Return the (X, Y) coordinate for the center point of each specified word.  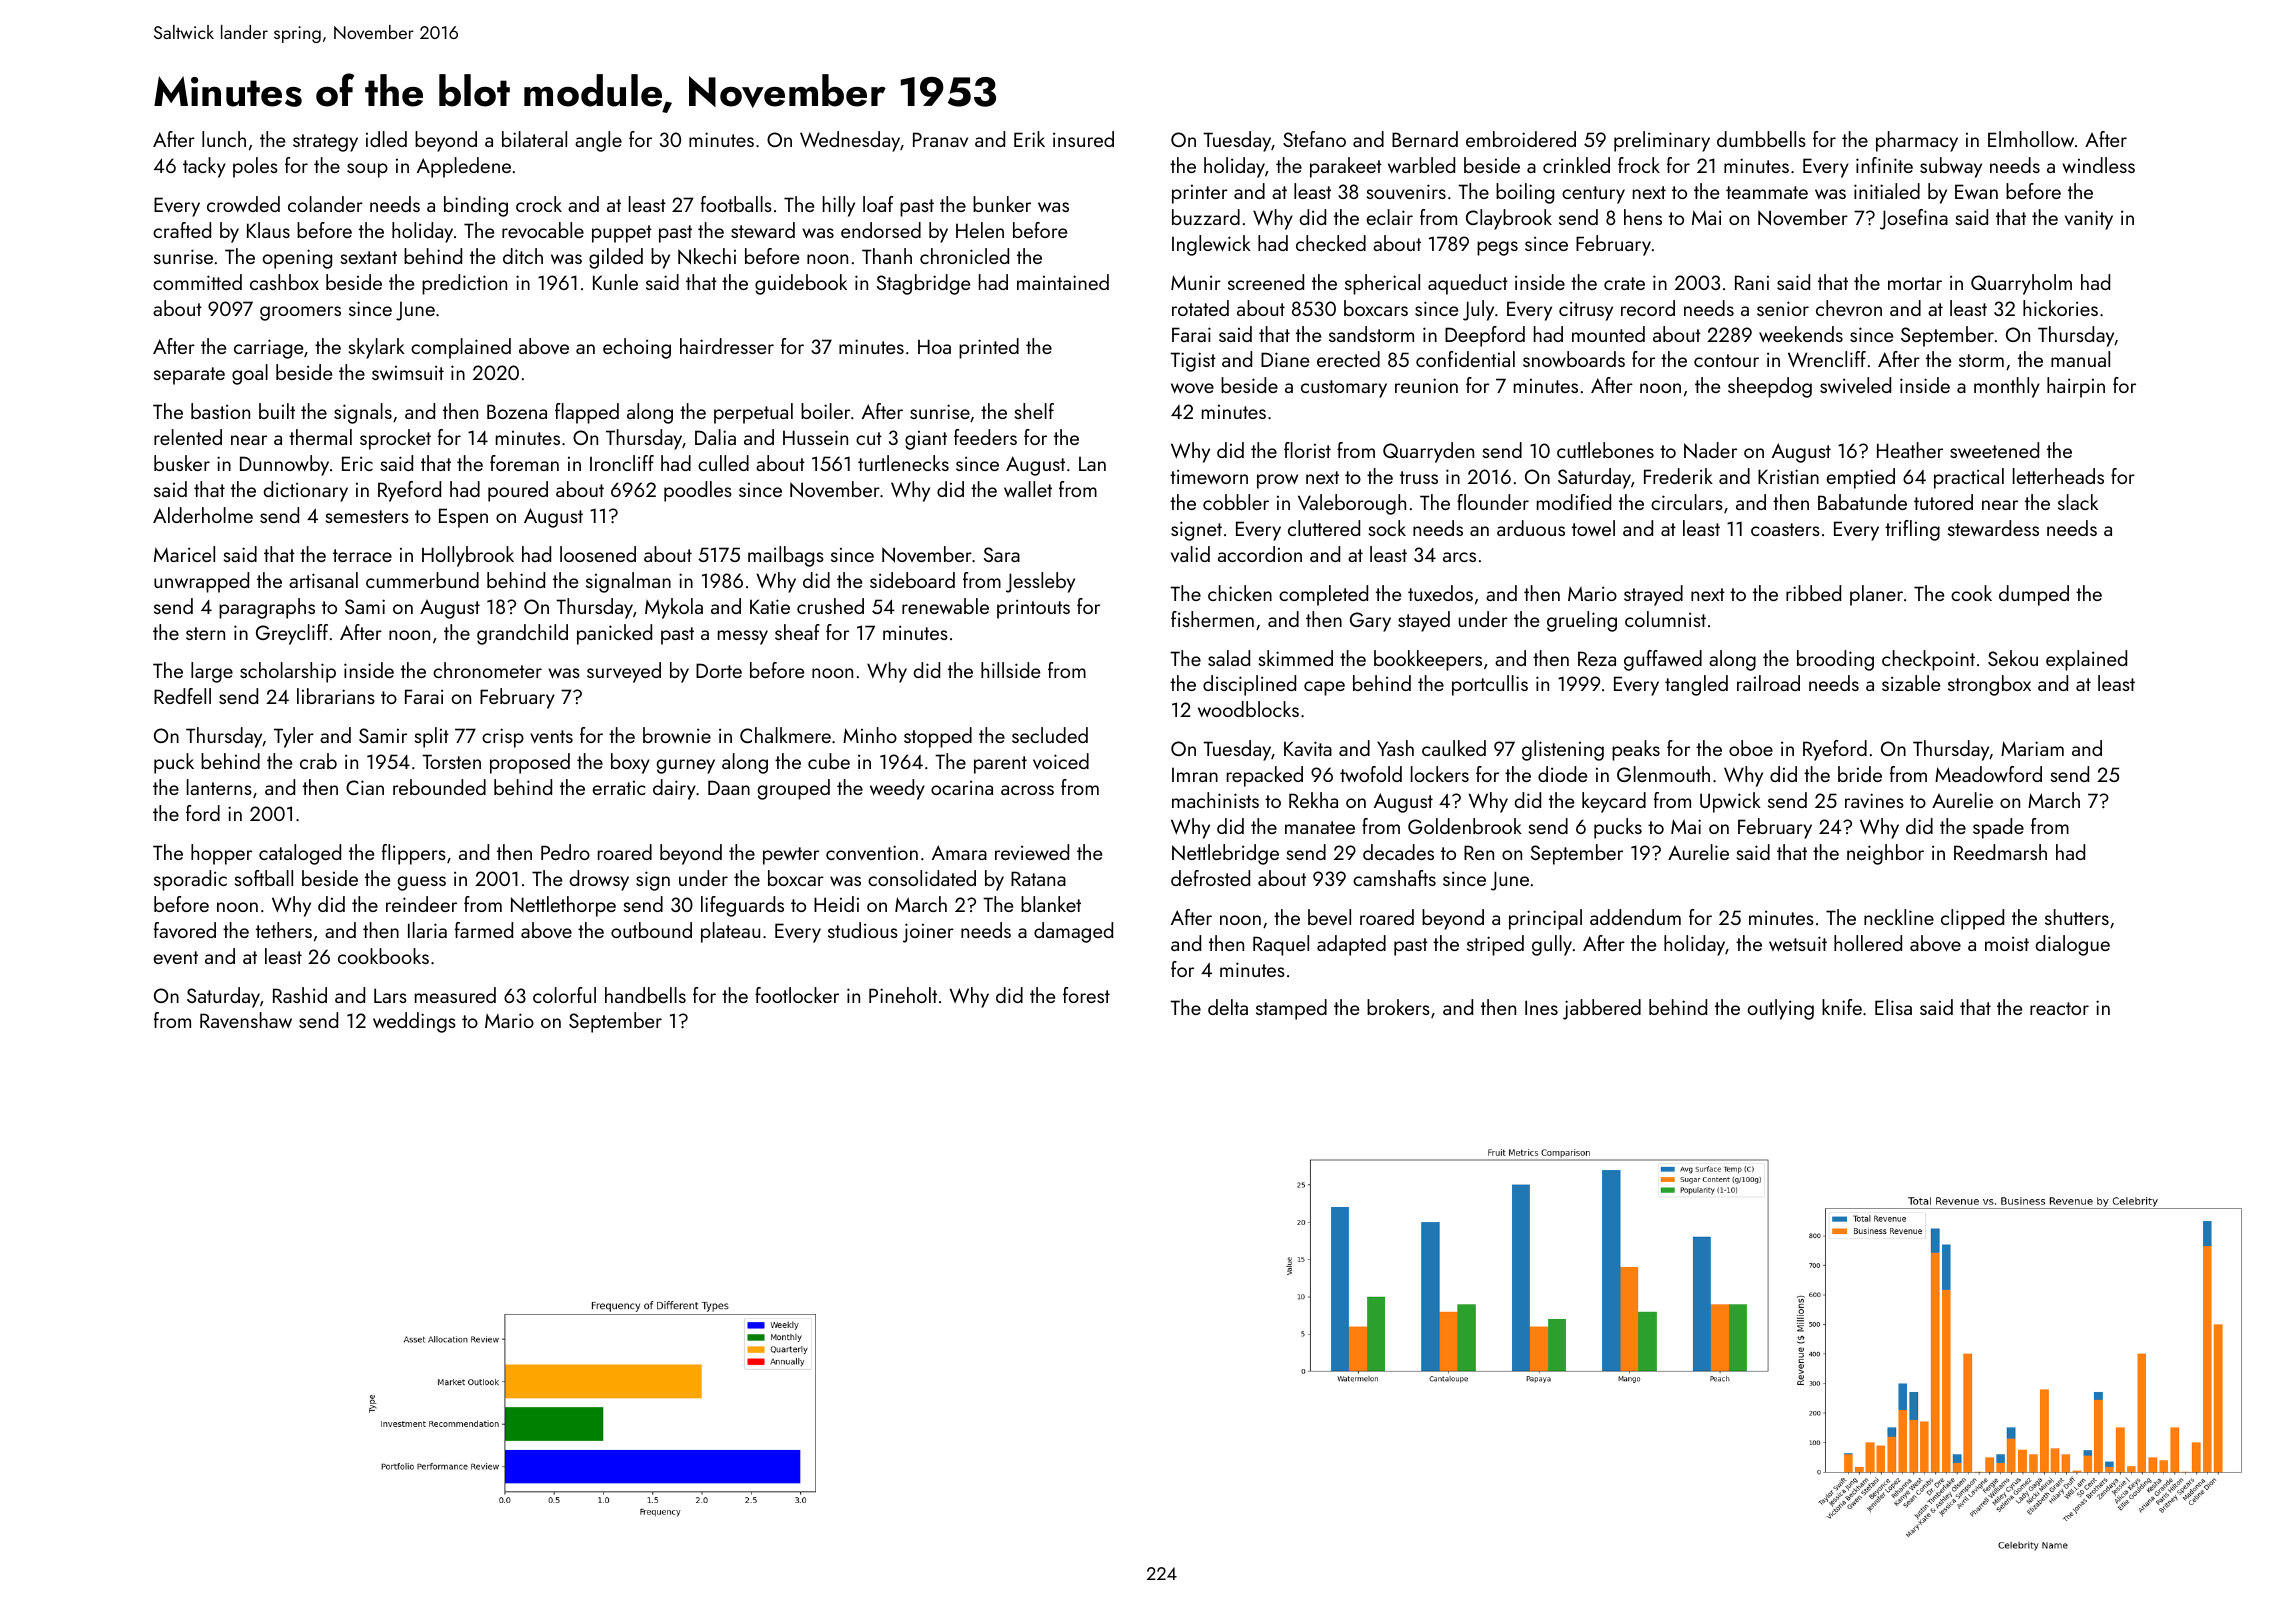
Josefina (1914, 219)
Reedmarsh (2000, 852)
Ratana (1038, 878)
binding (476, 206)
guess (421, 883)
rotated (1200, 308)
